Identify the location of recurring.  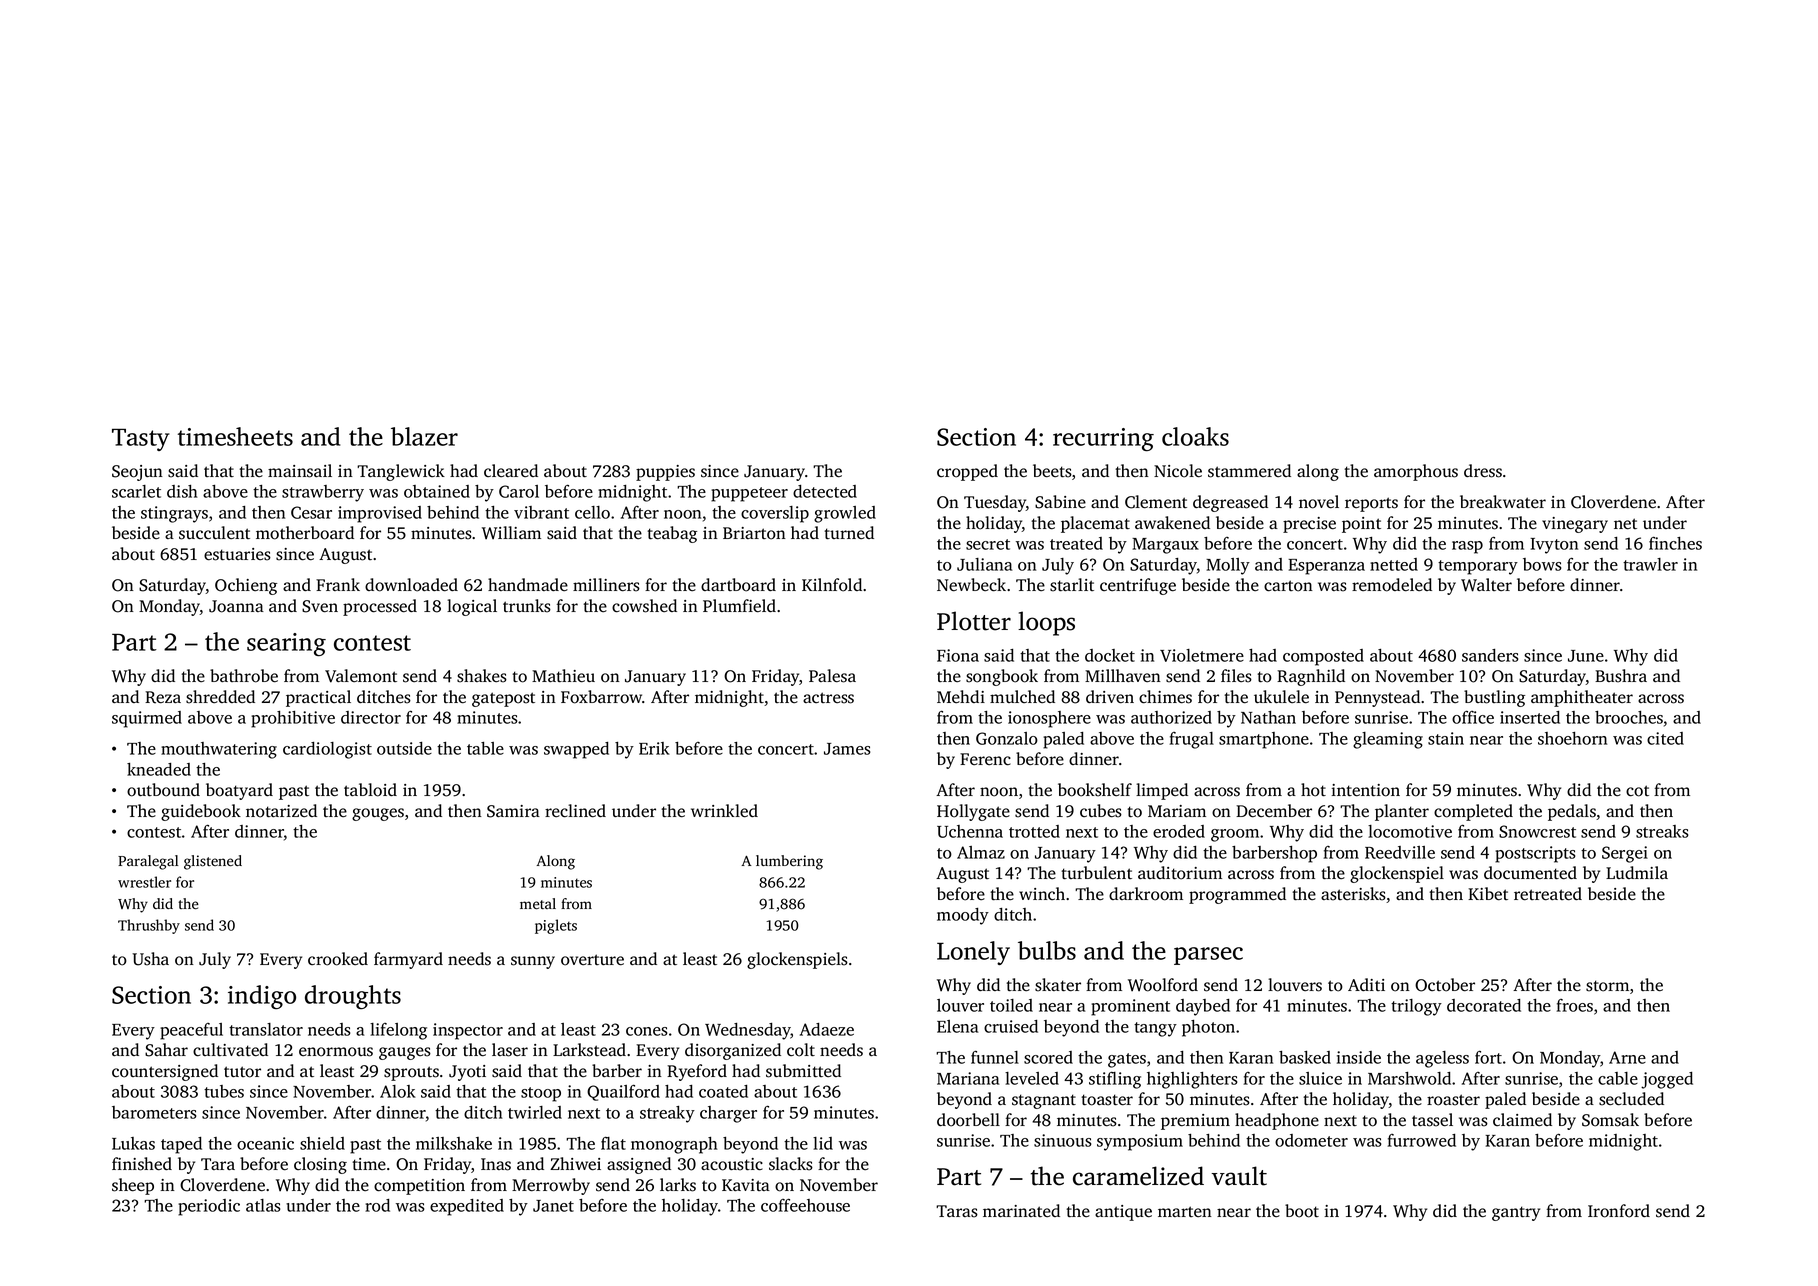
(1103, 439).
